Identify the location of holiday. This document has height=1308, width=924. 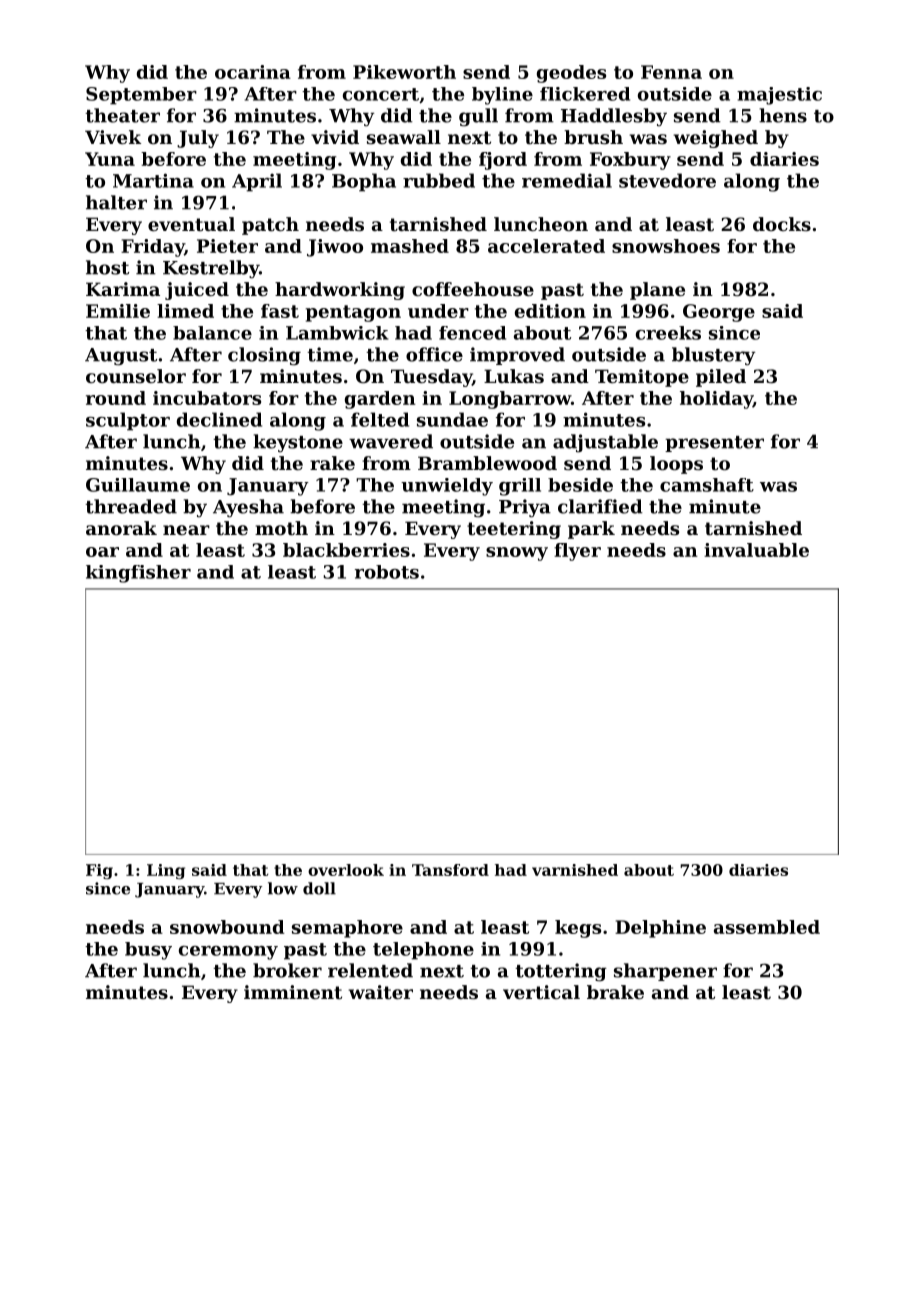
(716, 400).
